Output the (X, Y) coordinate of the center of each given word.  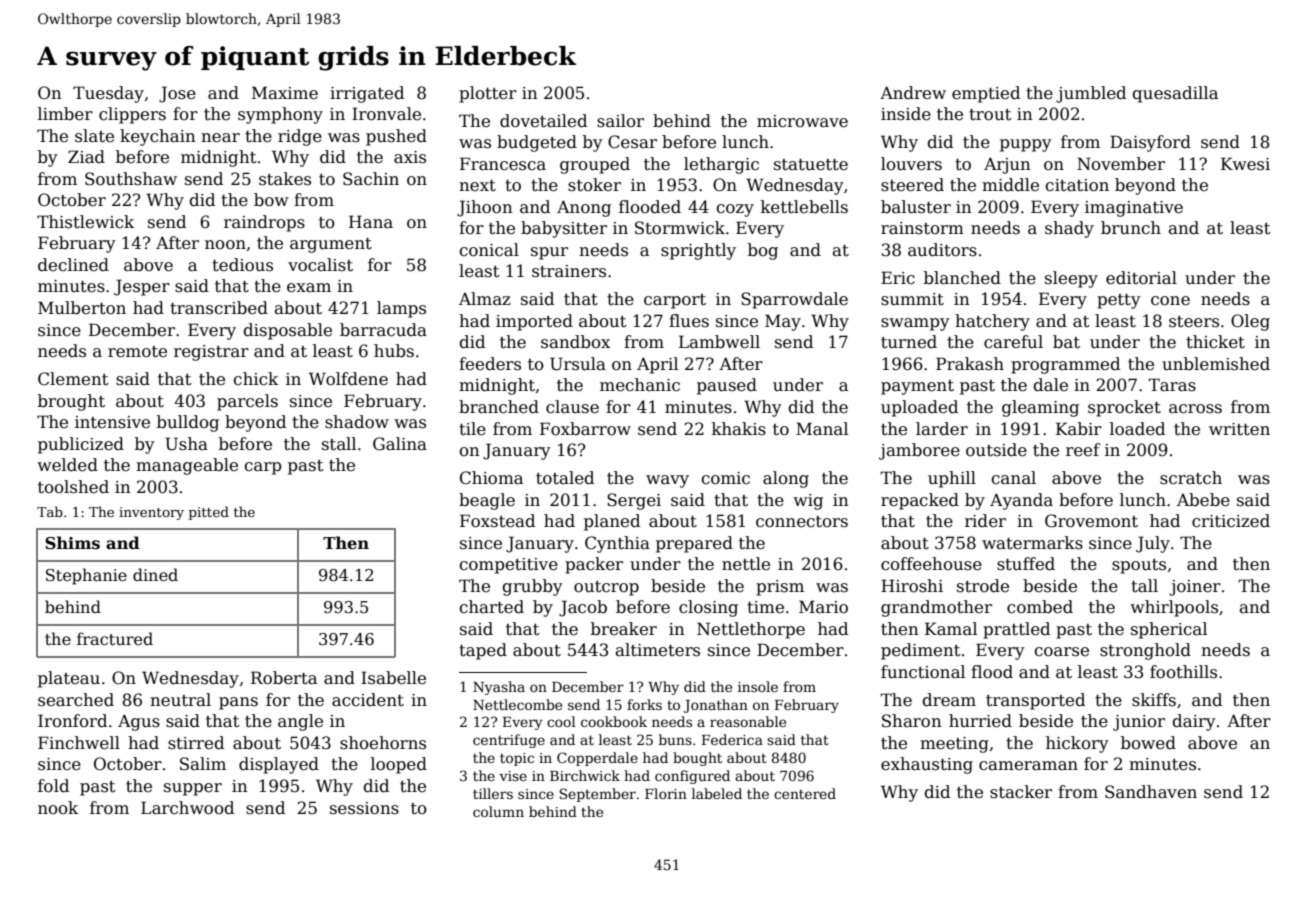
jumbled (1091, 94)
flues (689, 321)
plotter (488, 94)
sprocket (1124, 408)
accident (368, 700)
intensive (112, 422)
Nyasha (499, 688)
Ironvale (386, 114)
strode (983, 586)
